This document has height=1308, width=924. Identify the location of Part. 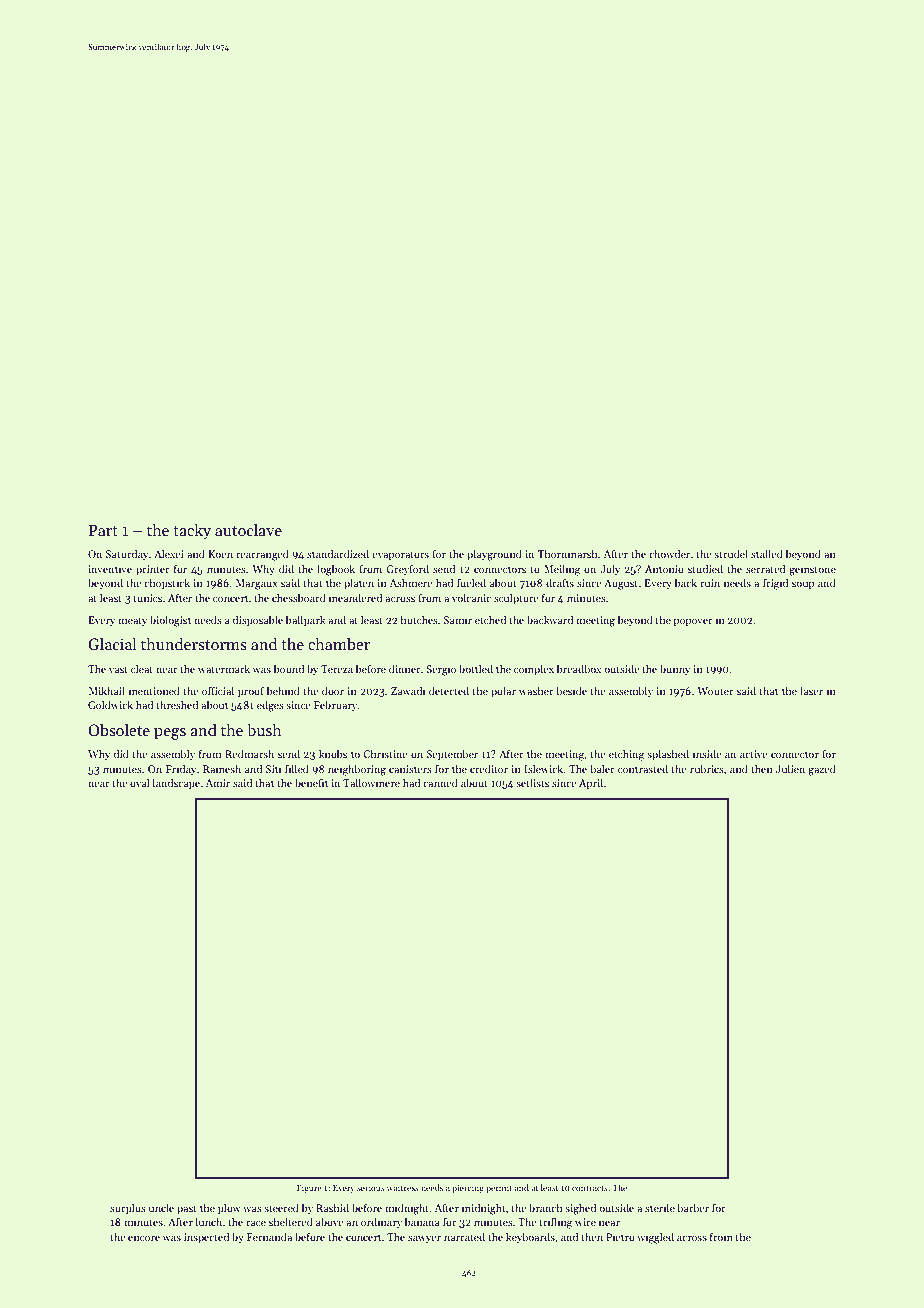
(103, 530).
